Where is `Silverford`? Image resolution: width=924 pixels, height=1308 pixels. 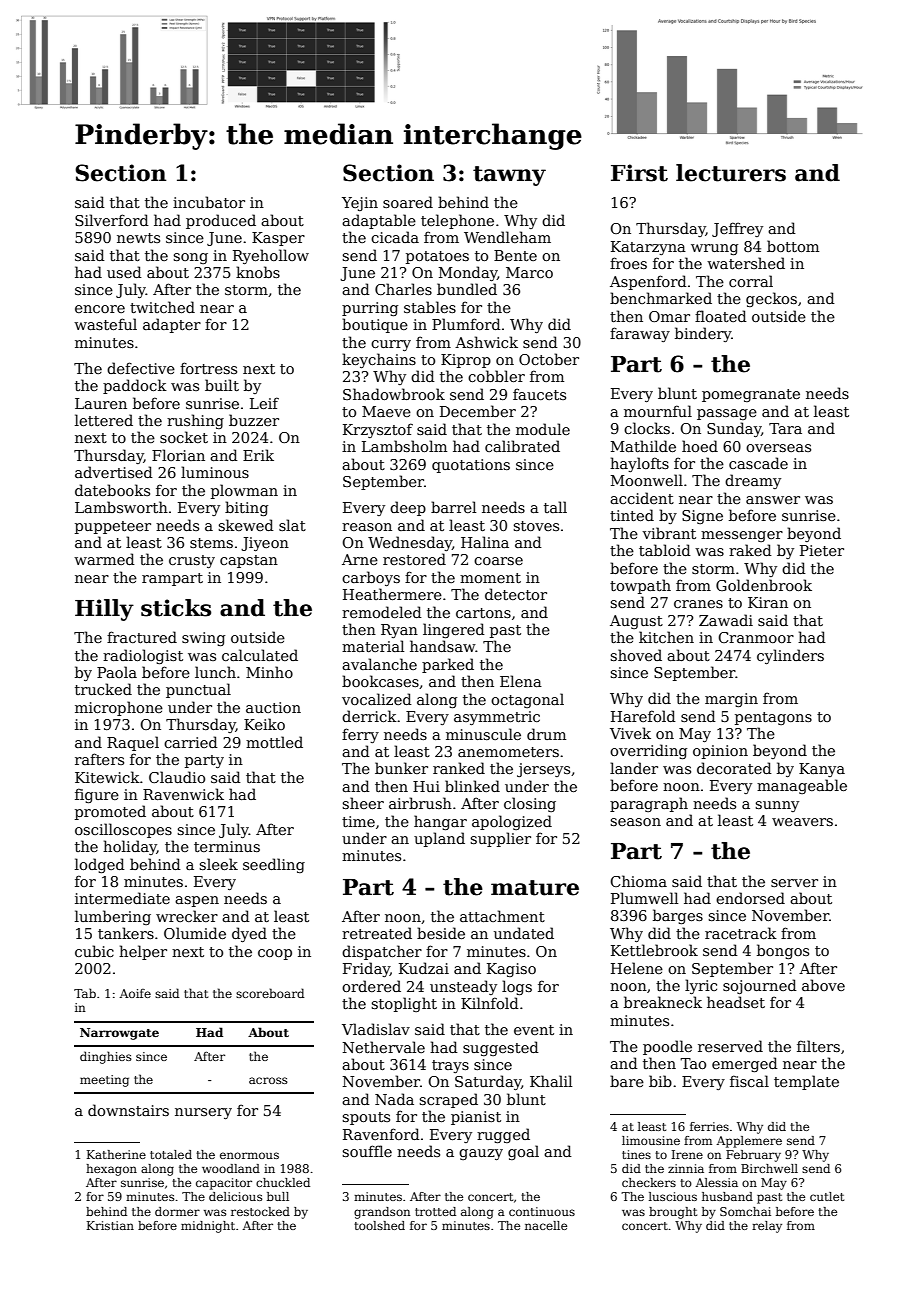
Silverford is located at coordinates (112, 220).
